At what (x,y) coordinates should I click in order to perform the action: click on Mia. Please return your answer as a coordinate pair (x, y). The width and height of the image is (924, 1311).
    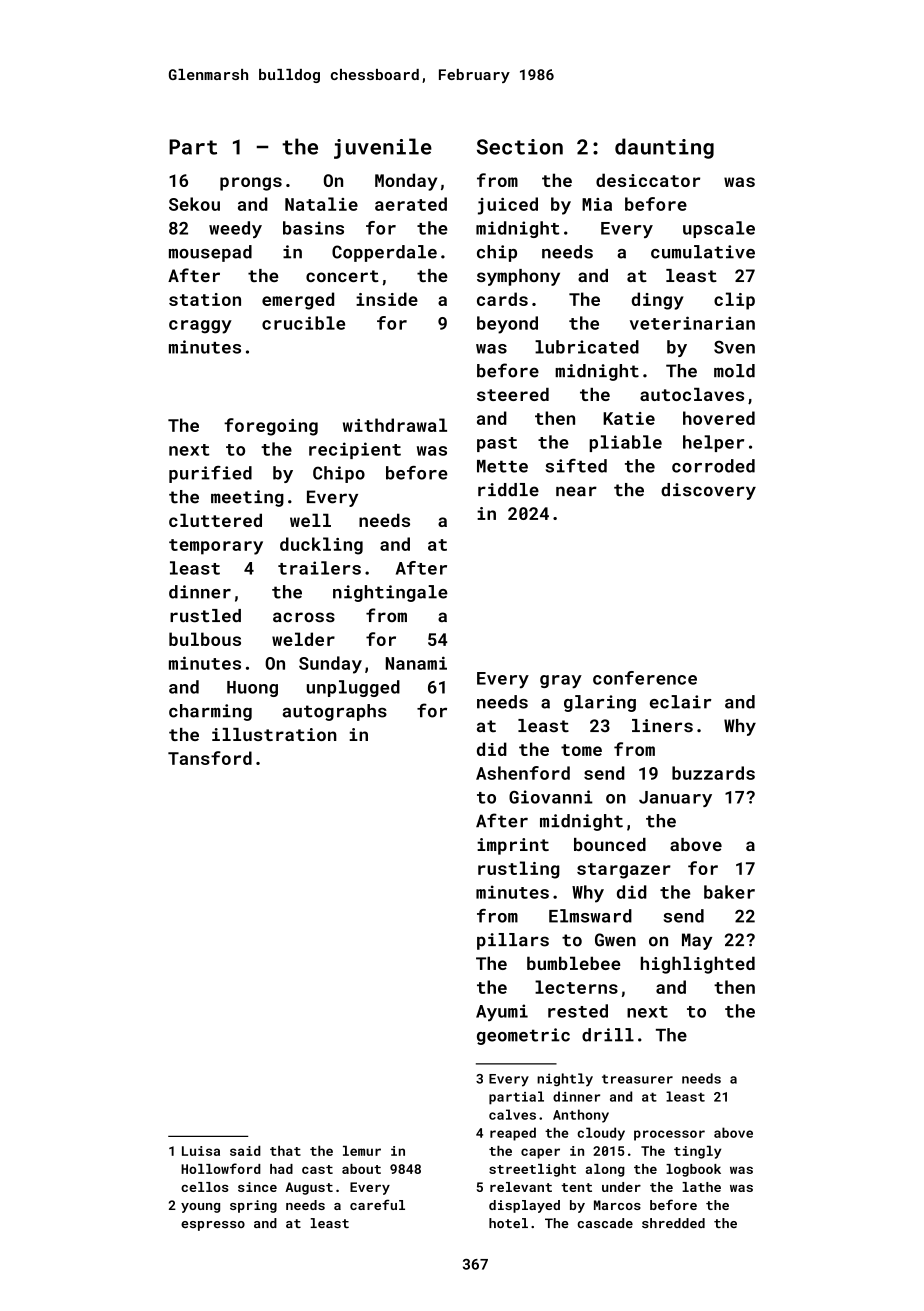
    Looking at the image, I should click on (597, 204).
